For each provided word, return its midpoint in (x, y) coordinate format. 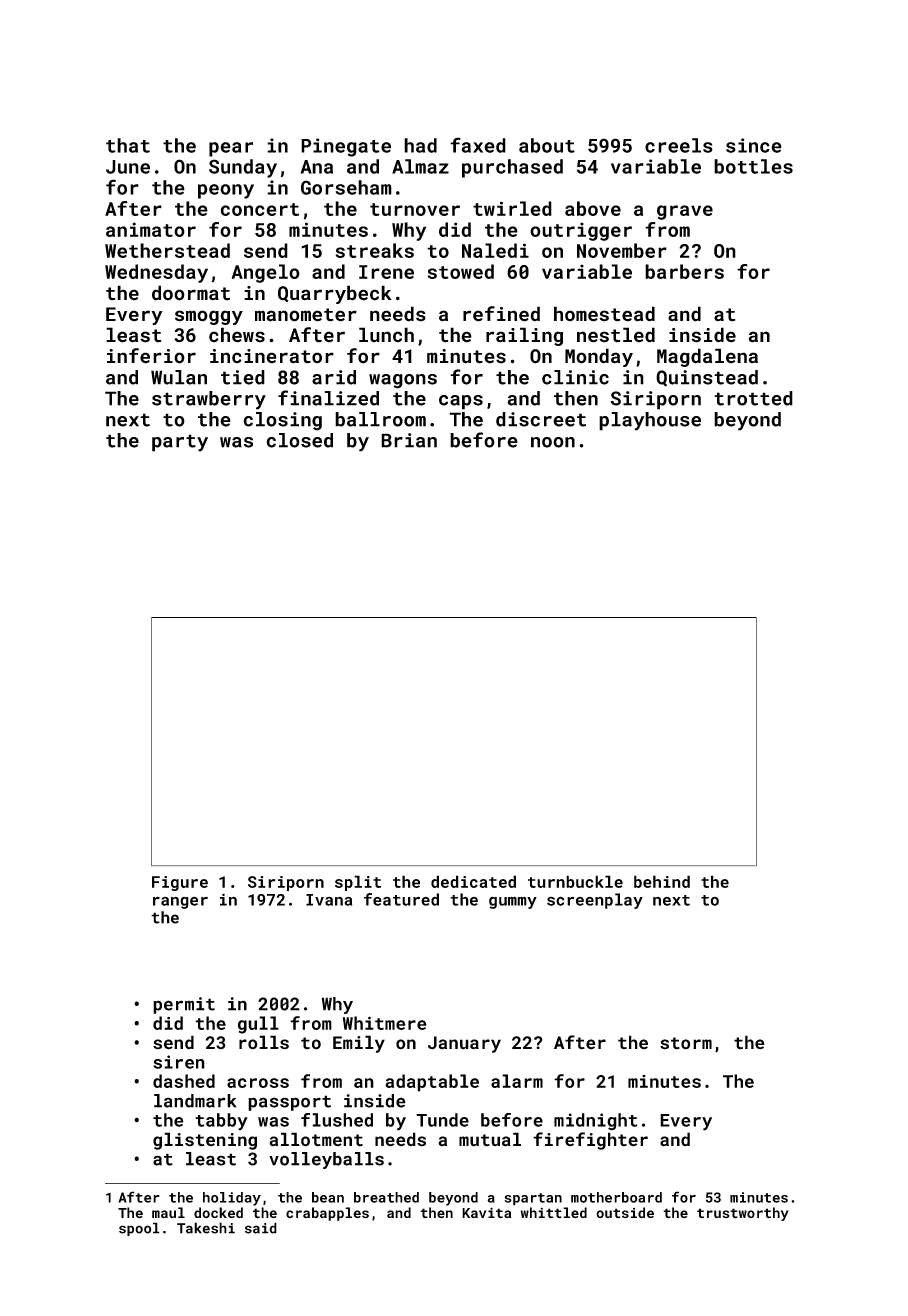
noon (553, 442)
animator (151, 229)
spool (139, 1229)
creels (679, 145)
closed (299, 440)
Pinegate (346, 147)
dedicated (473, 881)
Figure (180, 883)
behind (662, 881)
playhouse (650, 421)
